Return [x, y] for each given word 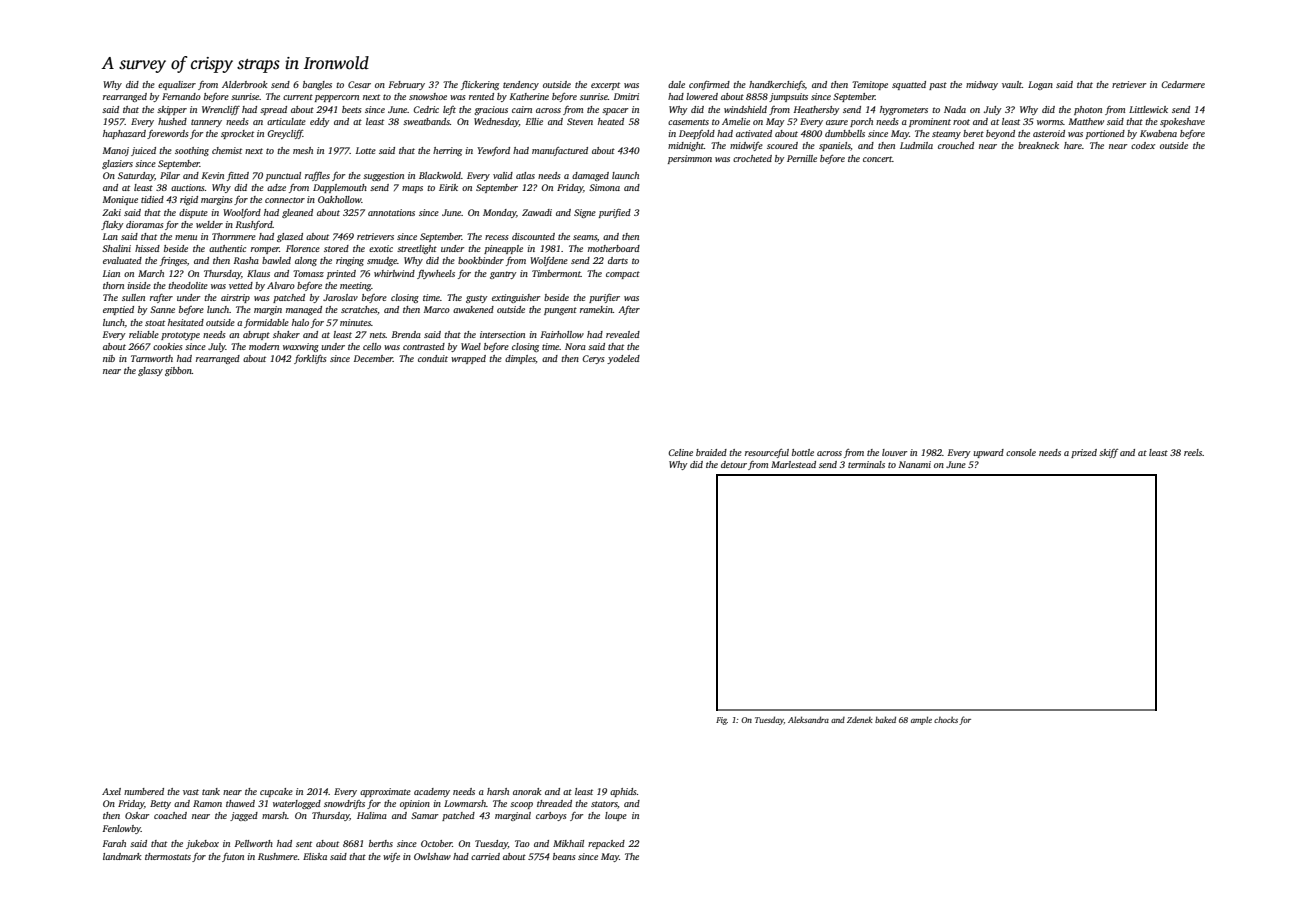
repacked [606, 844]
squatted [909, 85]
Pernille [802, 158]
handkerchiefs [777, 85]
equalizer [177, 85]
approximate [385, 792]
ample [921, 720]
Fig [721, 721]
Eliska [315, 856]
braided [711, 452]
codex [1143, 145]
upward [988, 453]
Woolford [242, 213]
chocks [946, 720]
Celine [680, 452]
